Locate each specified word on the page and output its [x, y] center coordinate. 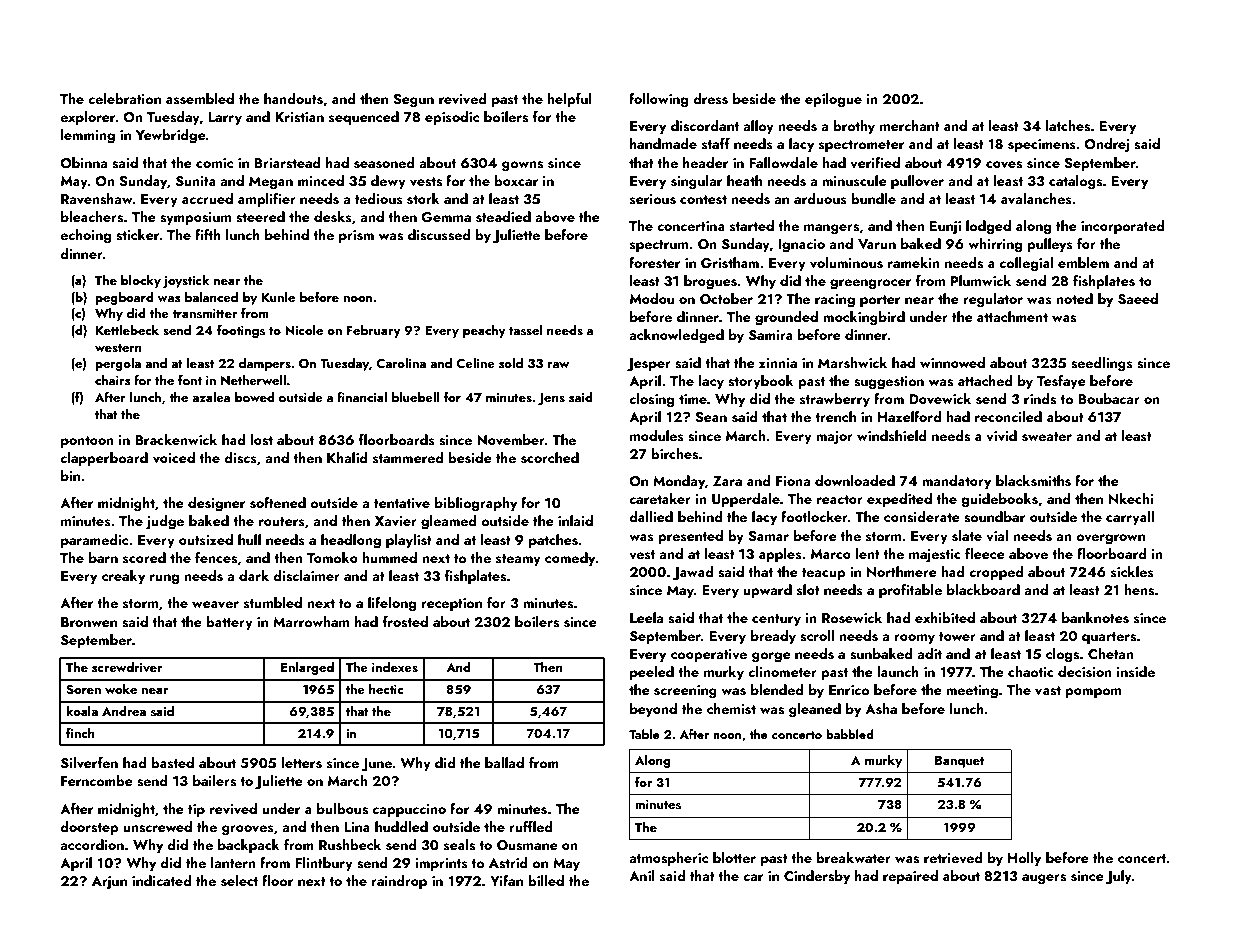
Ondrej [1106, 145]
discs [240, 458]
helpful [569, 100]
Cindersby [817, 877]
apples [780, 555]
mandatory [956, 482]
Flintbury [324, 864]
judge [165, 522]
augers [1044, 879]
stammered [408, 458]
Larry [225, 118]
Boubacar [1109, 398]
